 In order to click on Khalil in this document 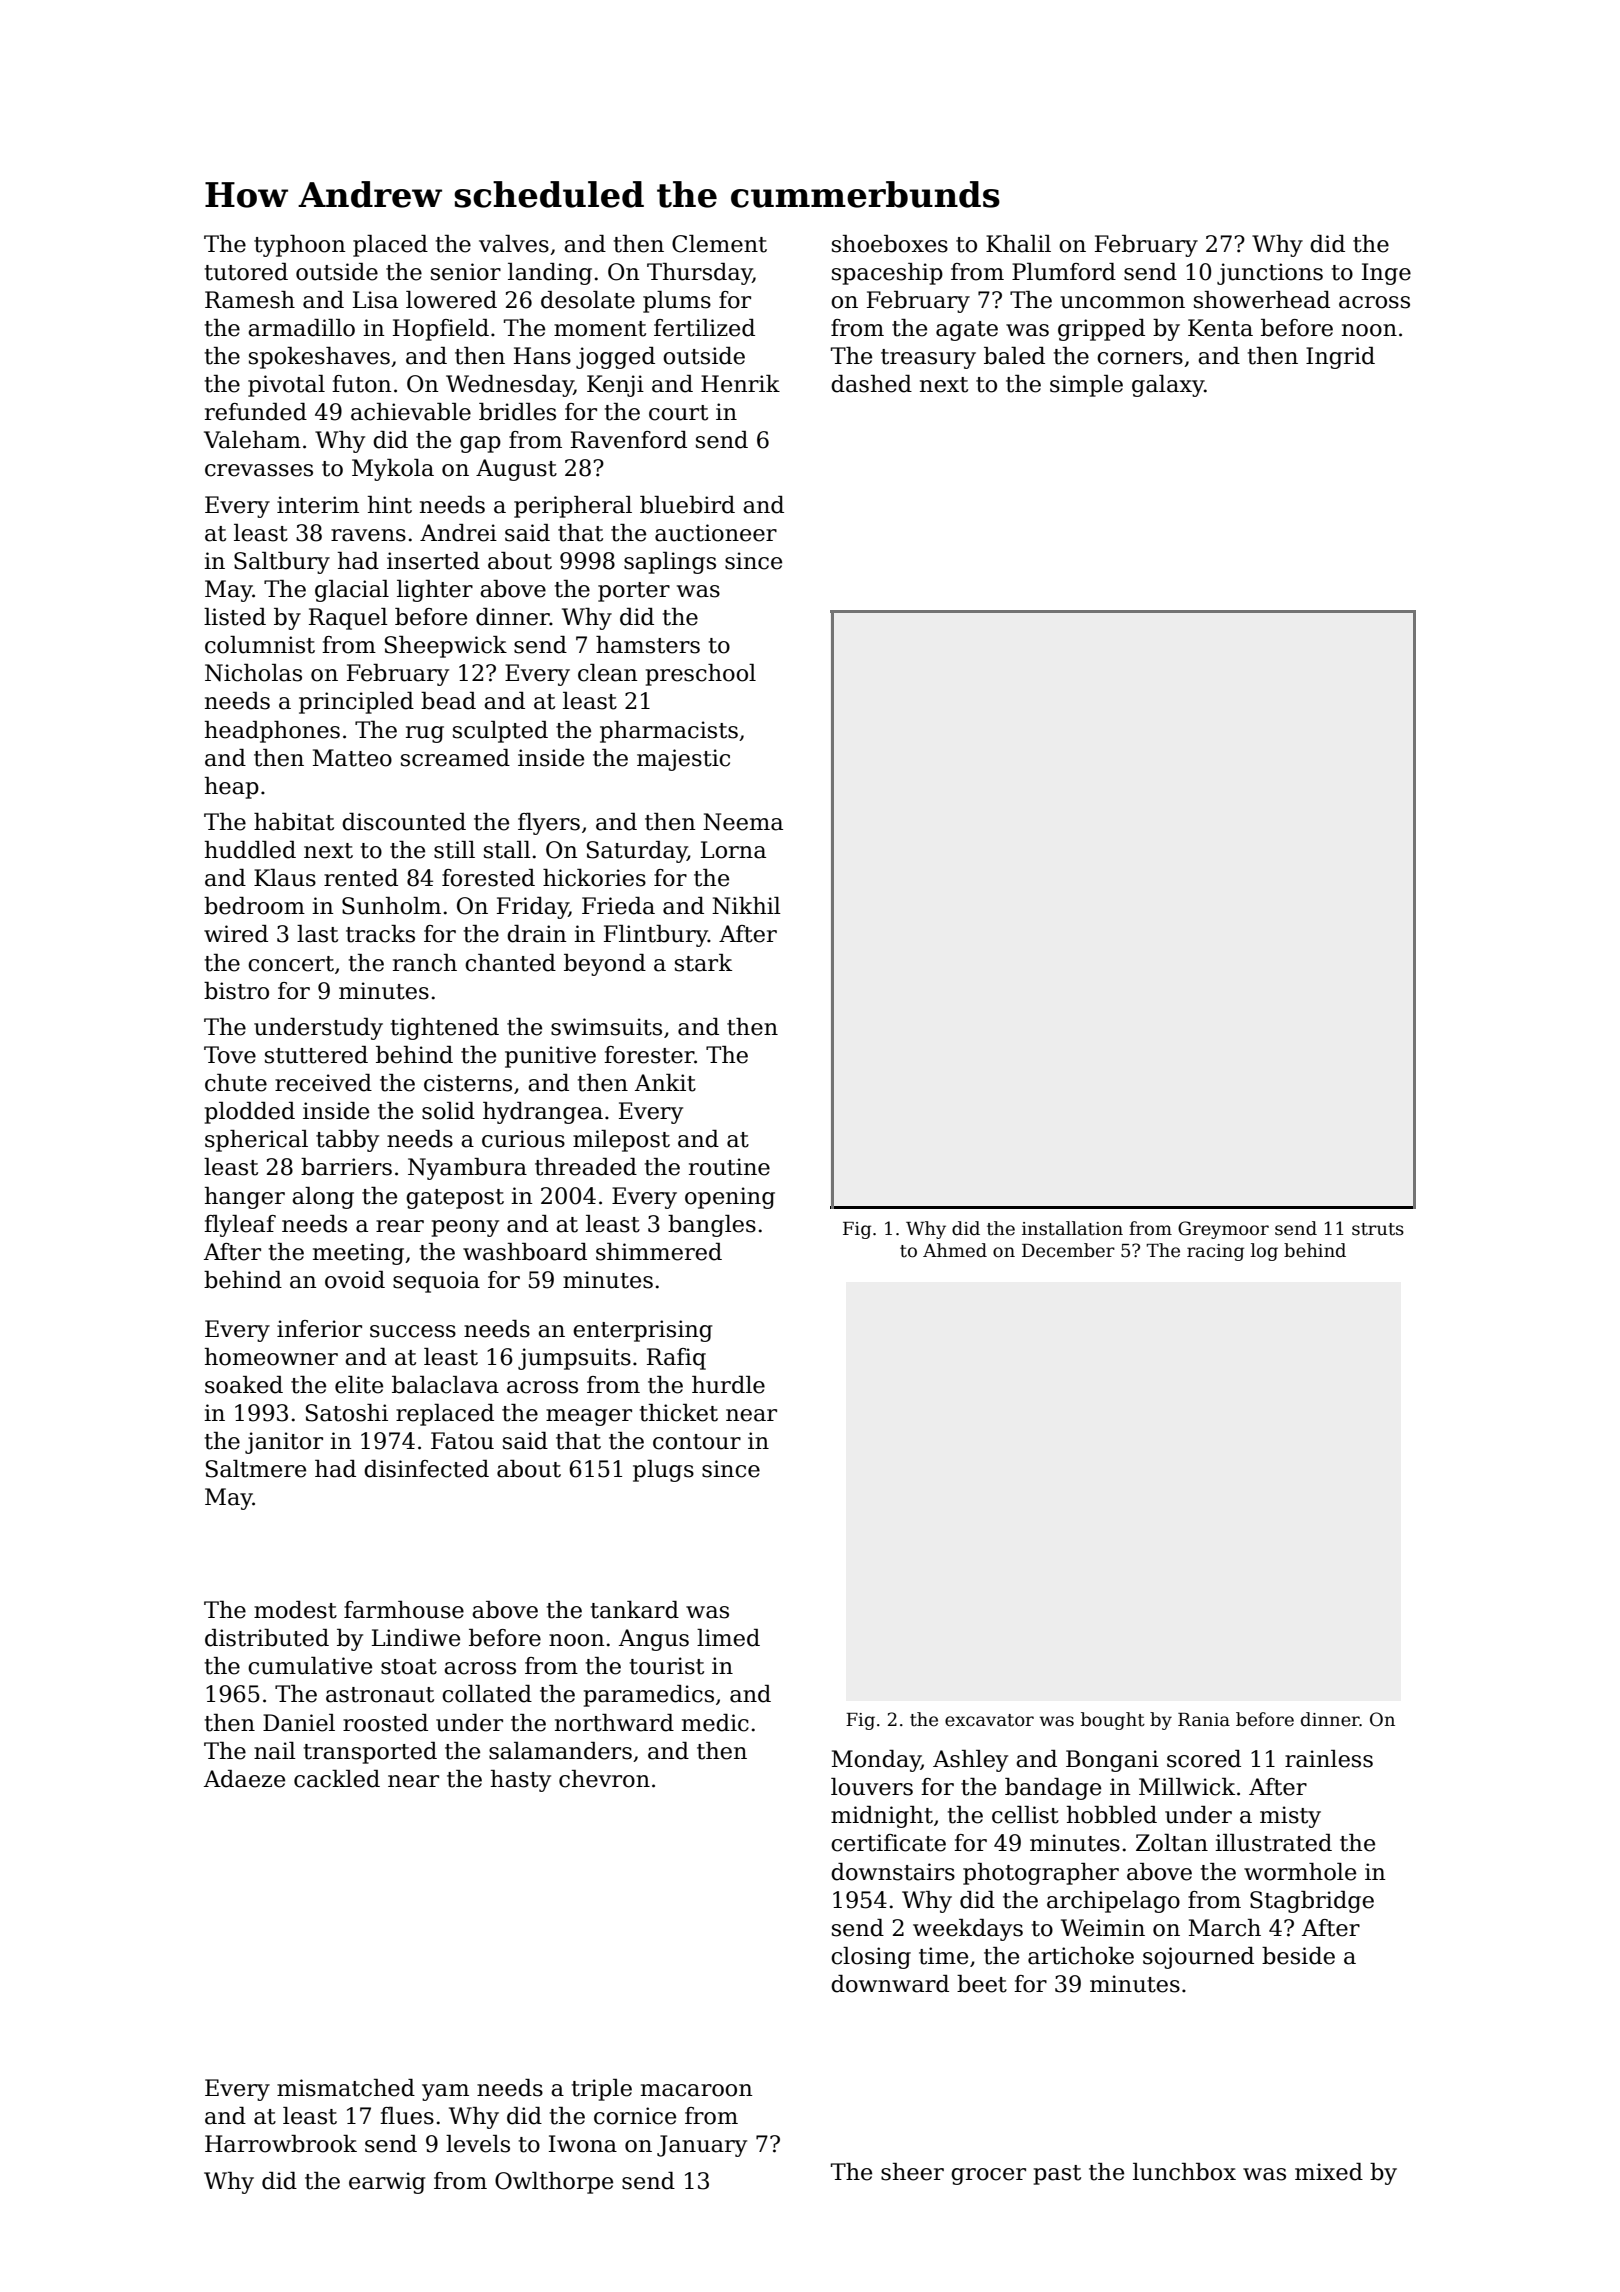, I will do `click(1018, 244)`.
